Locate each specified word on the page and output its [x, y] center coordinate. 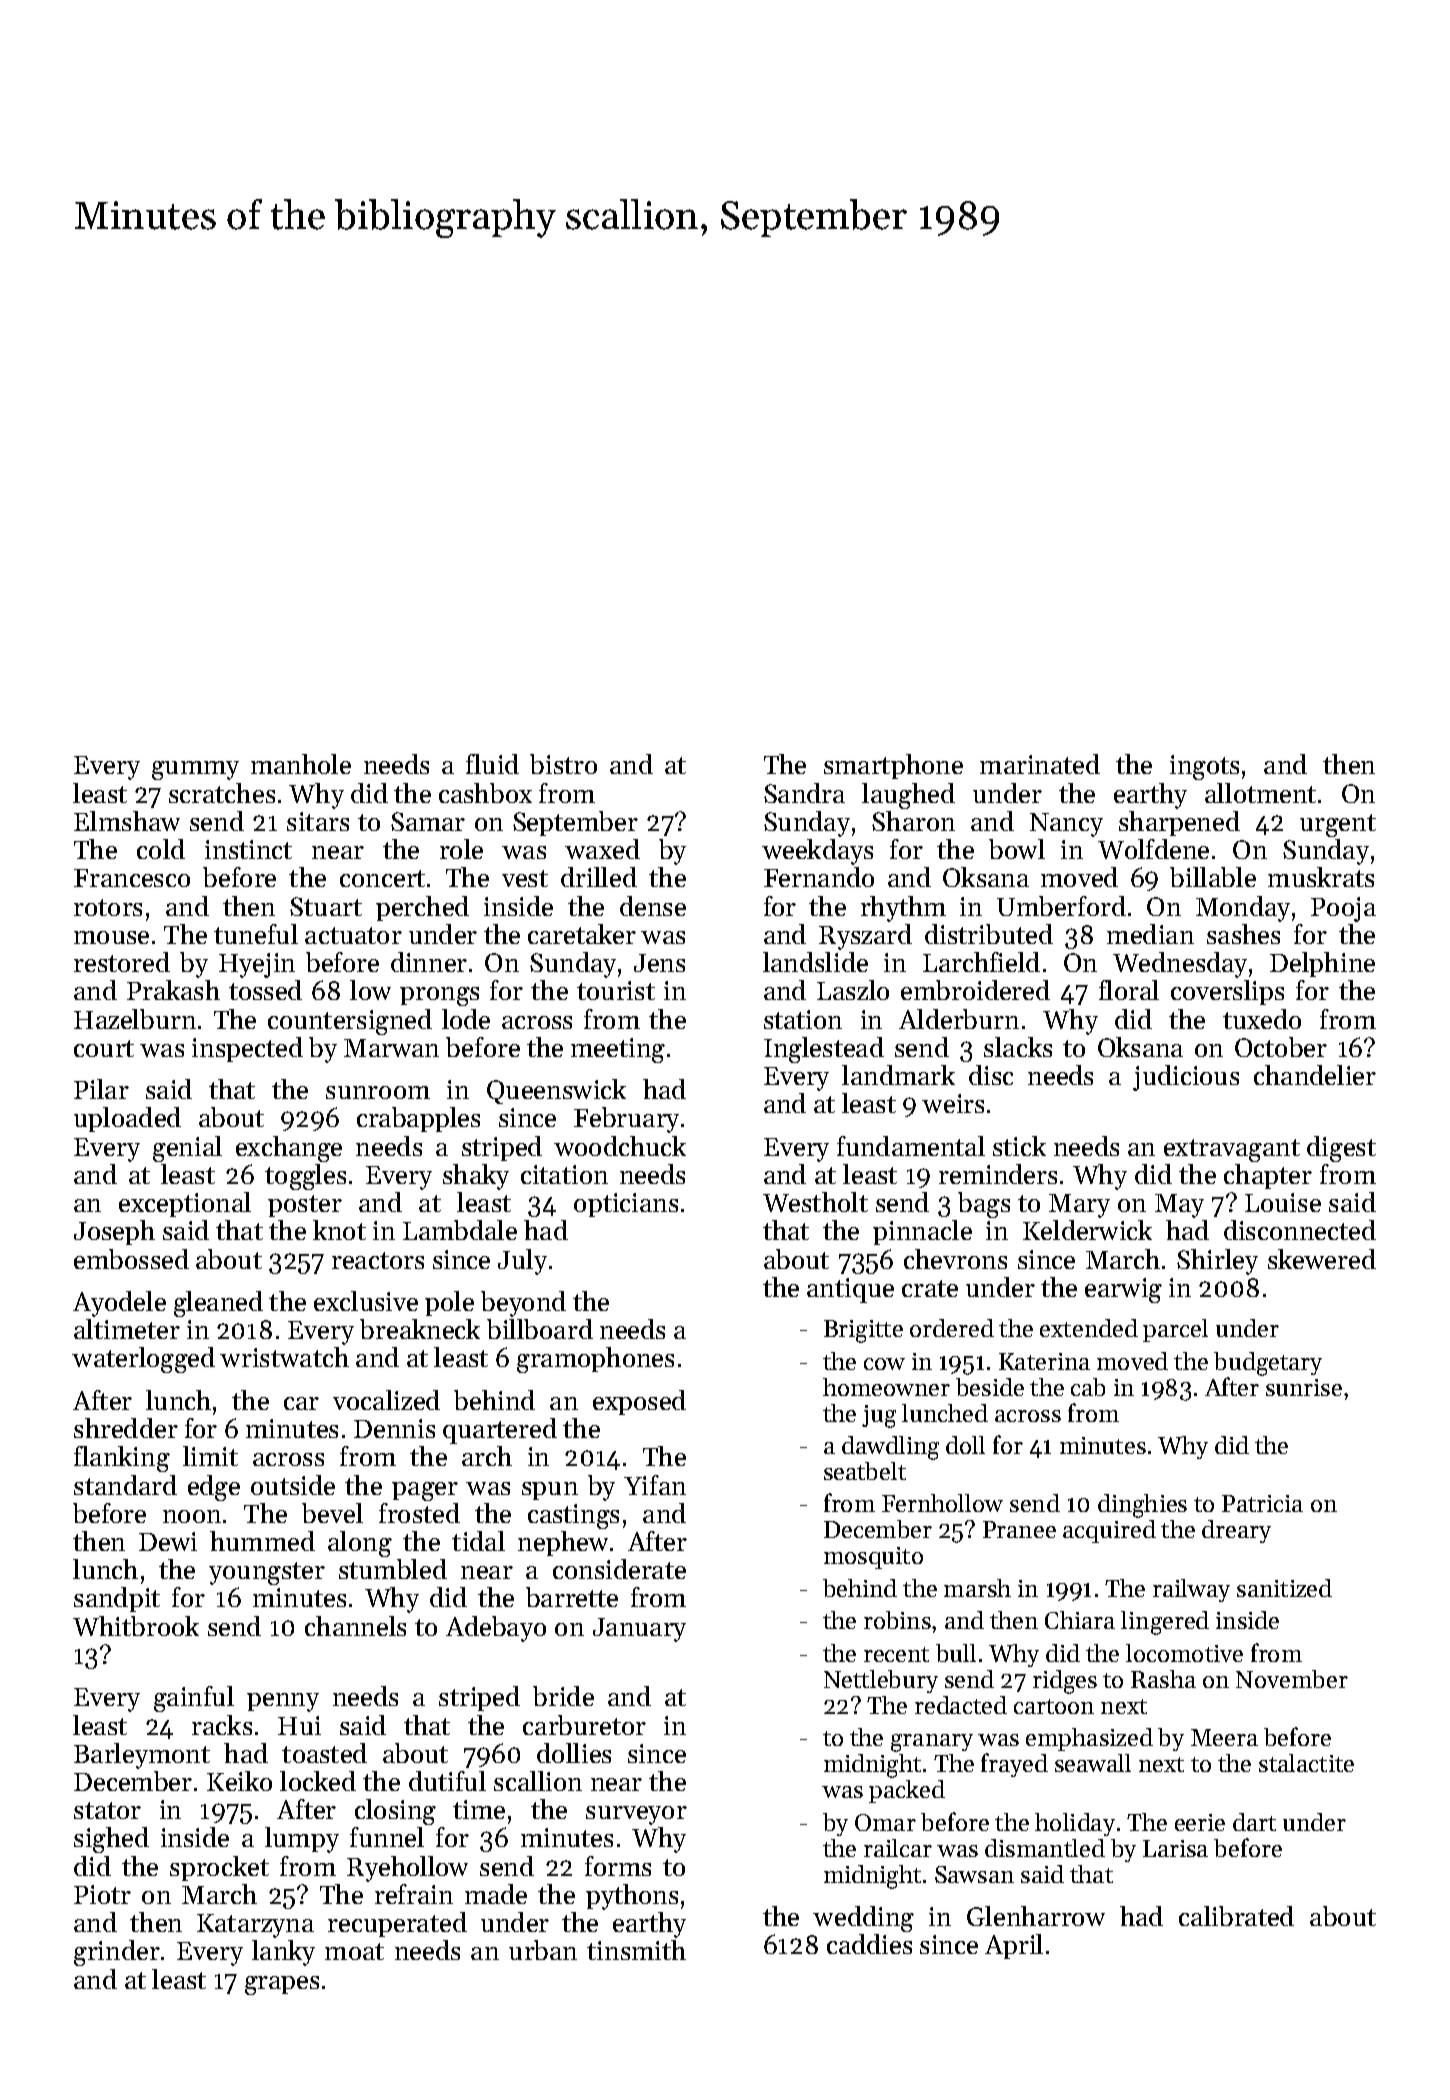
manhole [301, 764]
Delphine [1322, 964]
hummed [262, 1541]
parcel [1175, 1330]
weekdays [817, 852]
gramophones [595, 1360]
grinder [117, 1953]
